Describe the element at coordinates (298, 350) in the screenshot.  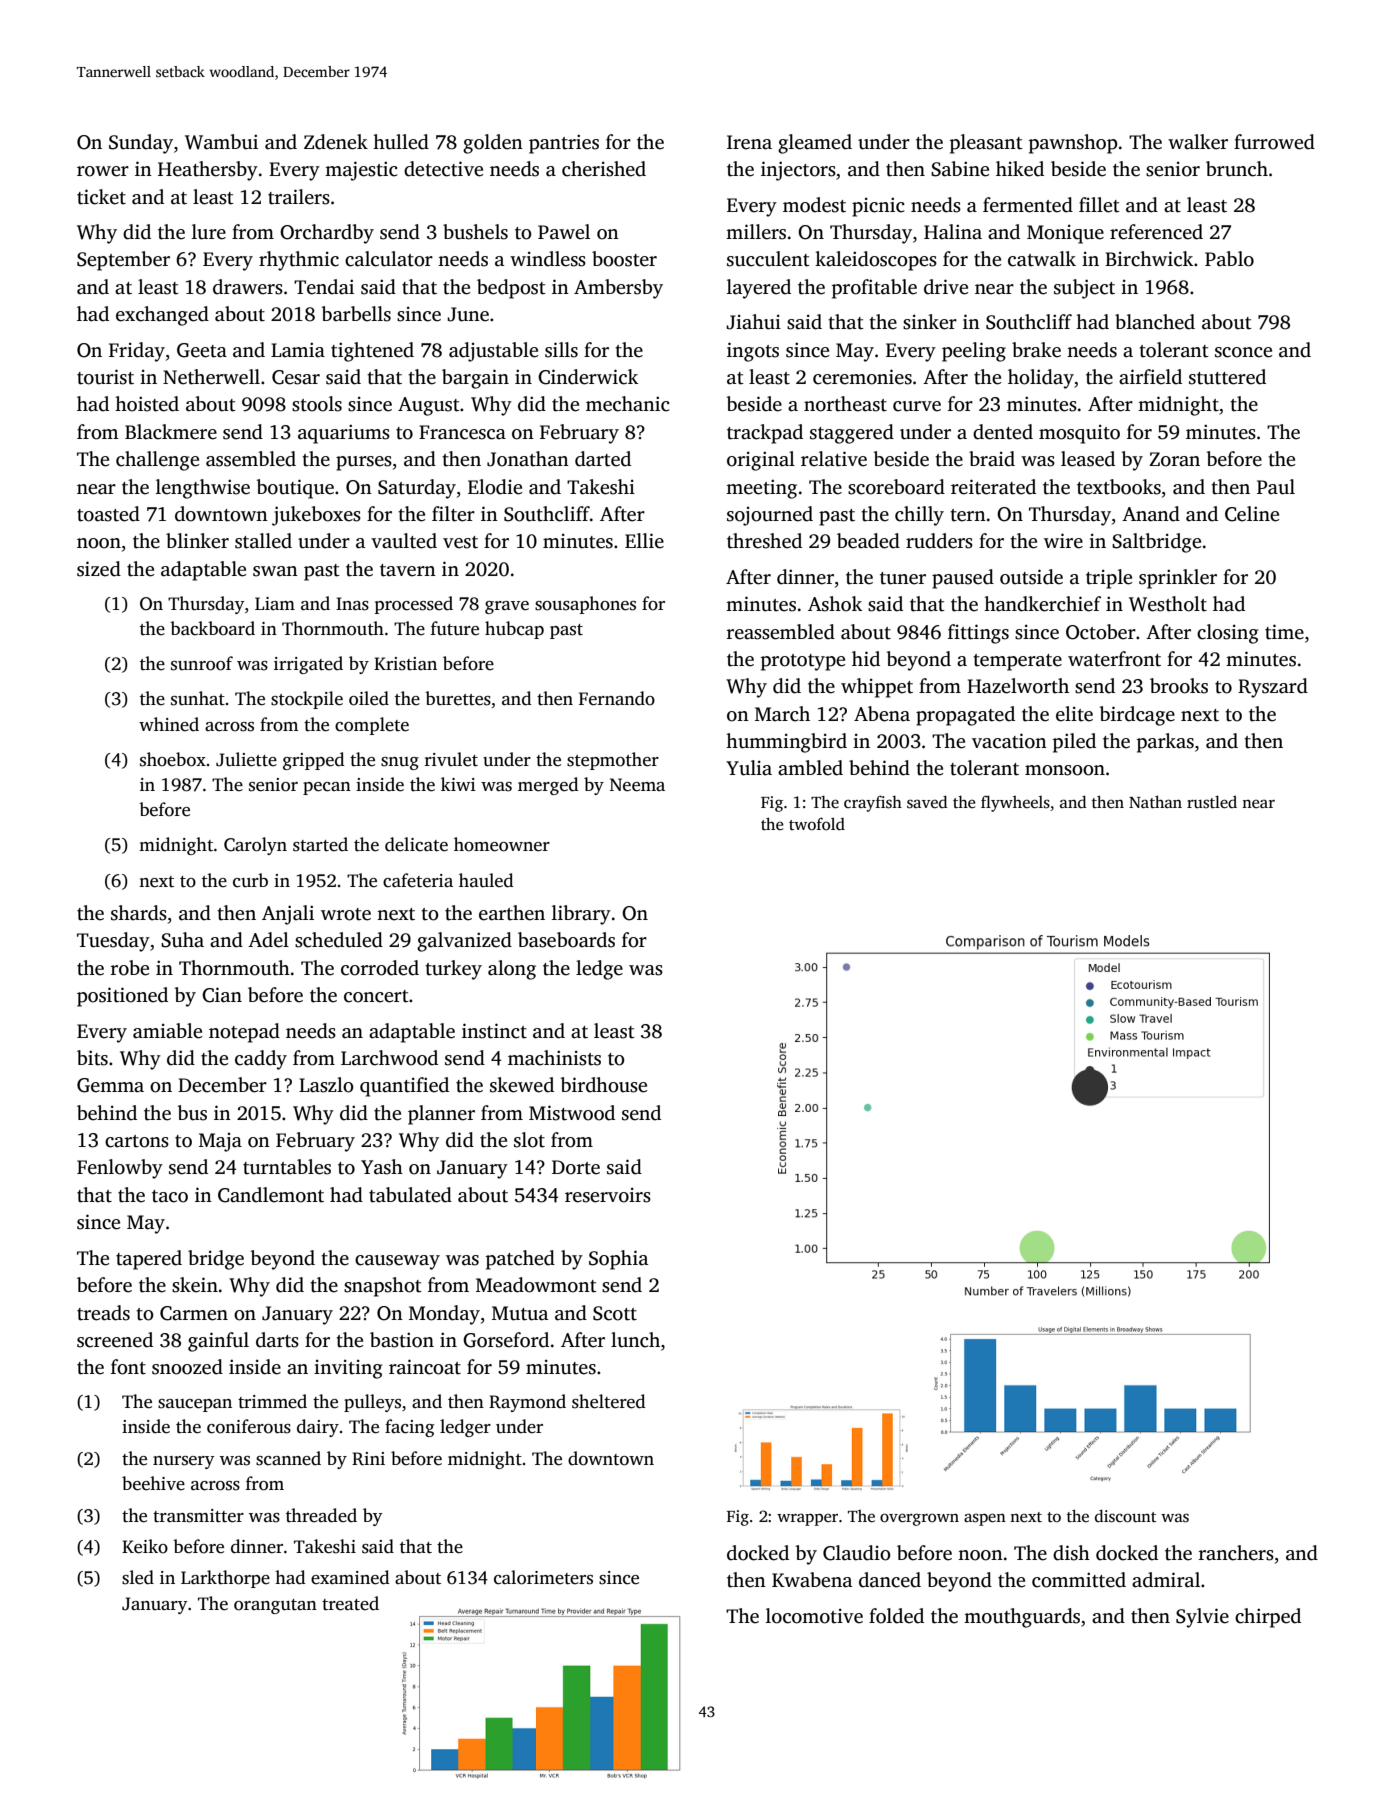
I see `Lamia` at that location.
